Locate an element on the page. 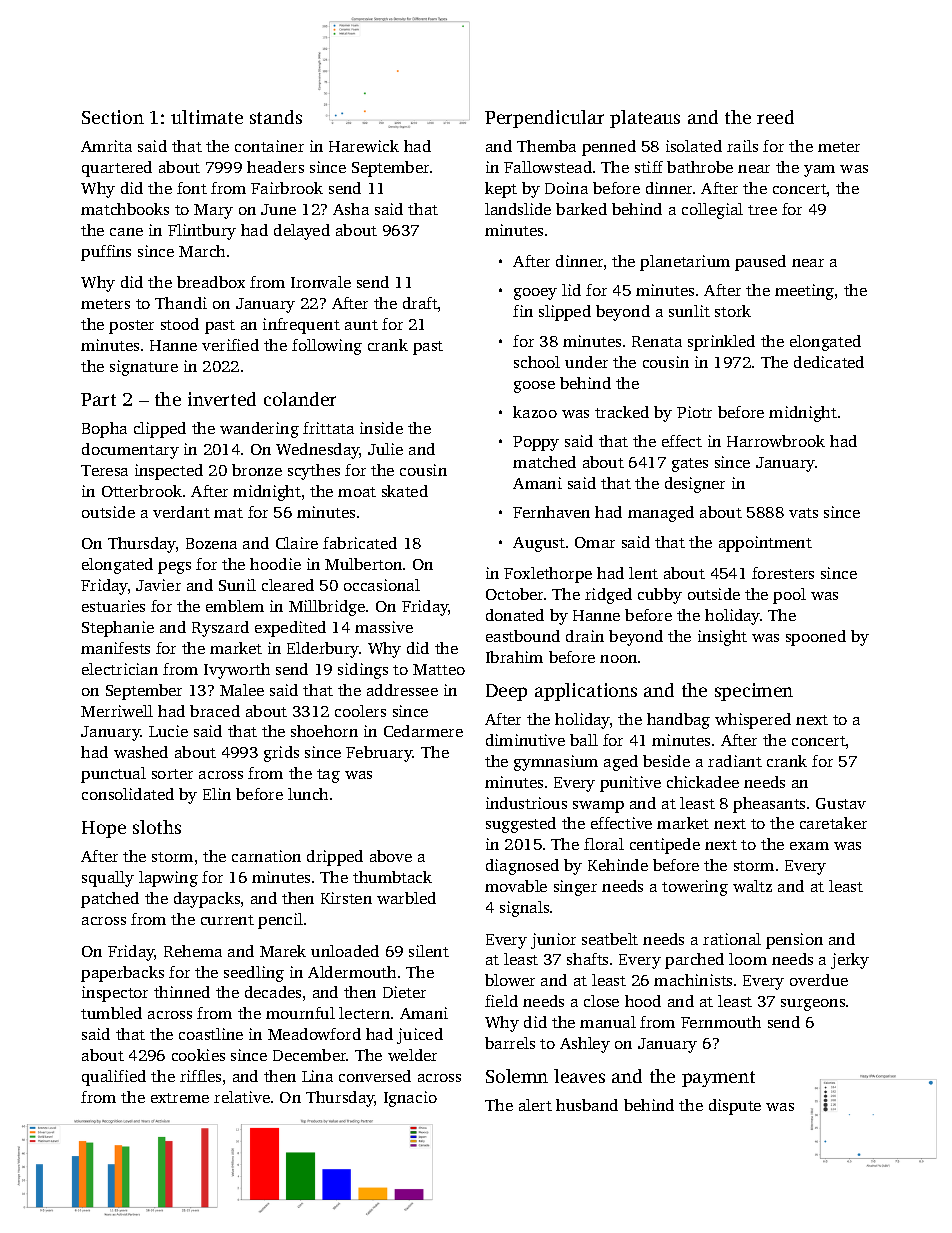 The height and width of the image is (1233, 952). designer is located at coordinates (695, 485).
